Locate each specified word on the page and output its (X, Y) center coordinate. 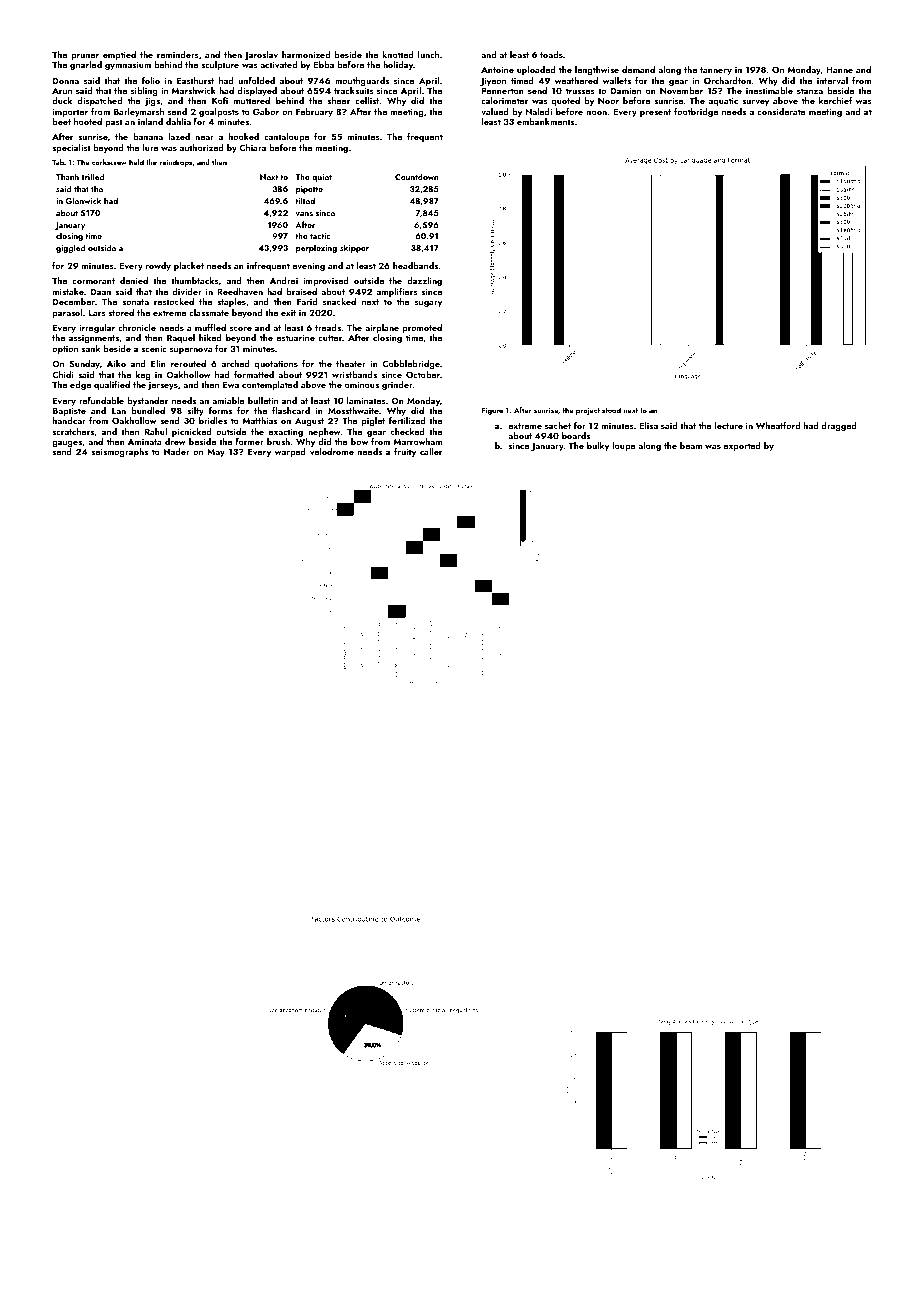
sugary (428, 304)
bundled (148, 410)
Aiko (116, 363)
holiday (398, 65)
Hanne (839, 69)
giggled (70, 248)
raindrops (175, 163)
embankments (545, 121)
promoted (422, 328)
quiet (322, 178)
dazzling (424, 281)
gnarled (86, 65)
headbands (415, 265)
